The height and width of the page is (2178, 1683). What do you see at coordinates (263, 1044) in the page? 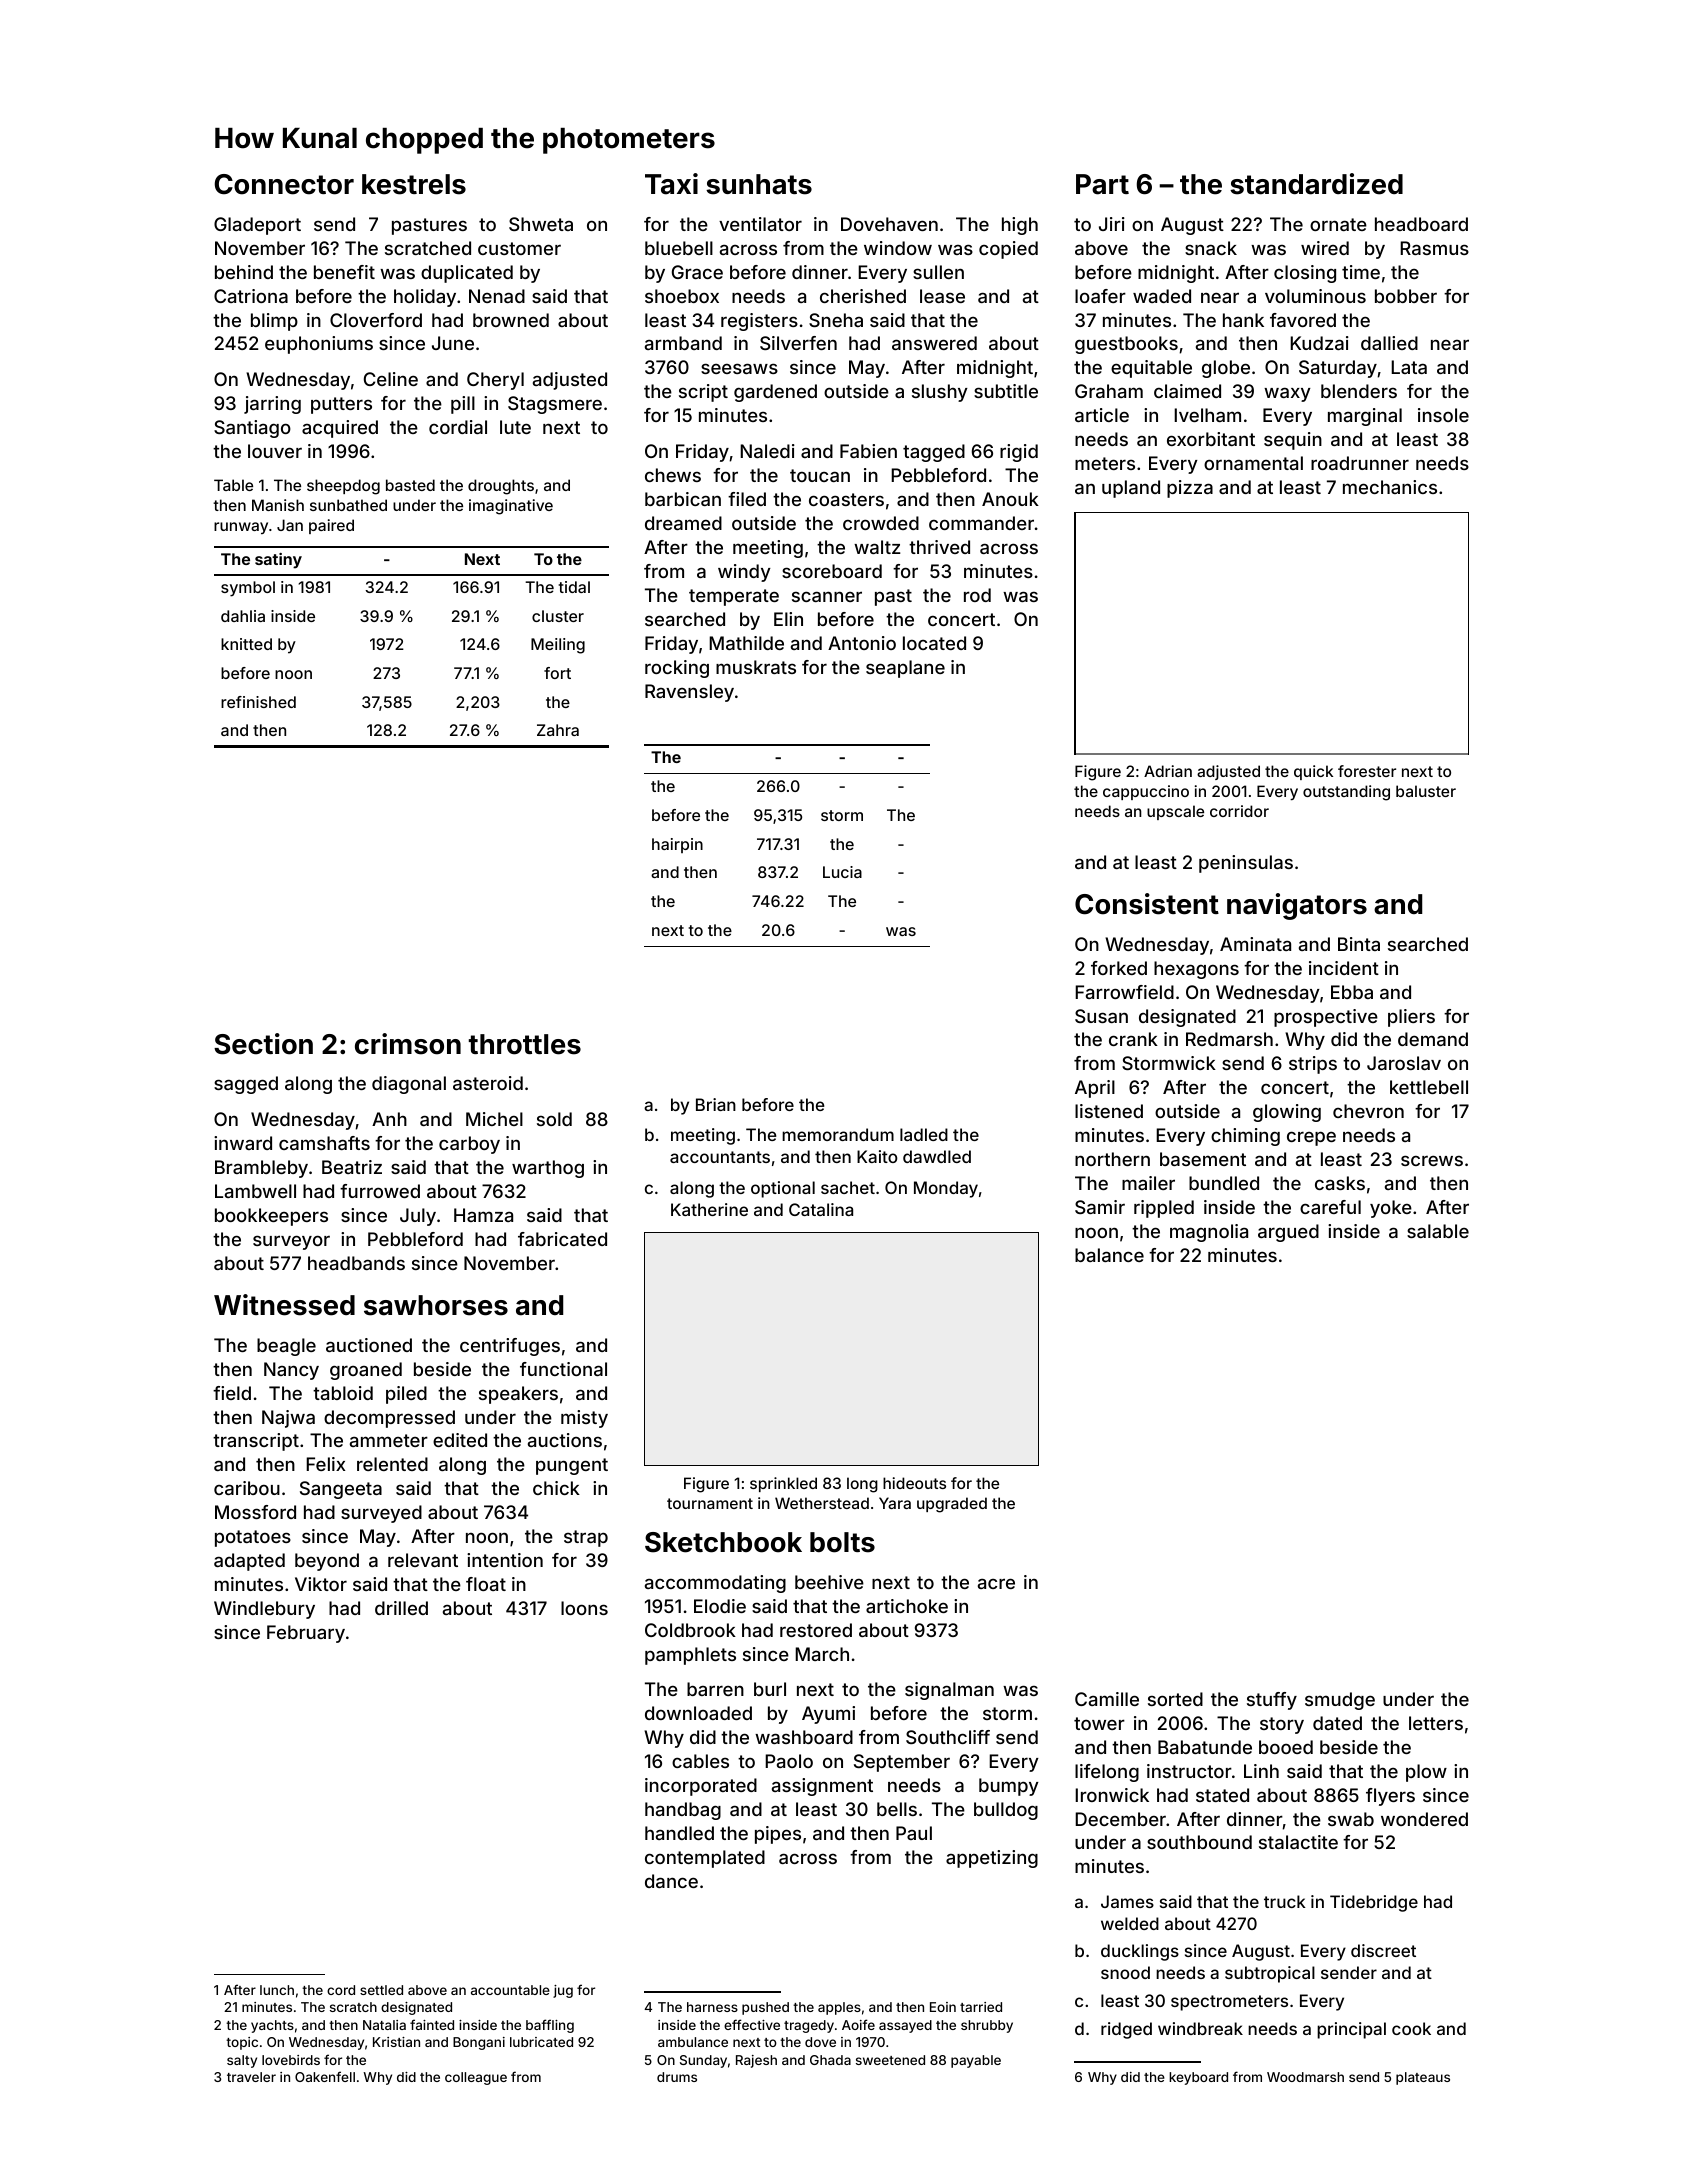
I see `Section` at bounding box center [263, 1044].
